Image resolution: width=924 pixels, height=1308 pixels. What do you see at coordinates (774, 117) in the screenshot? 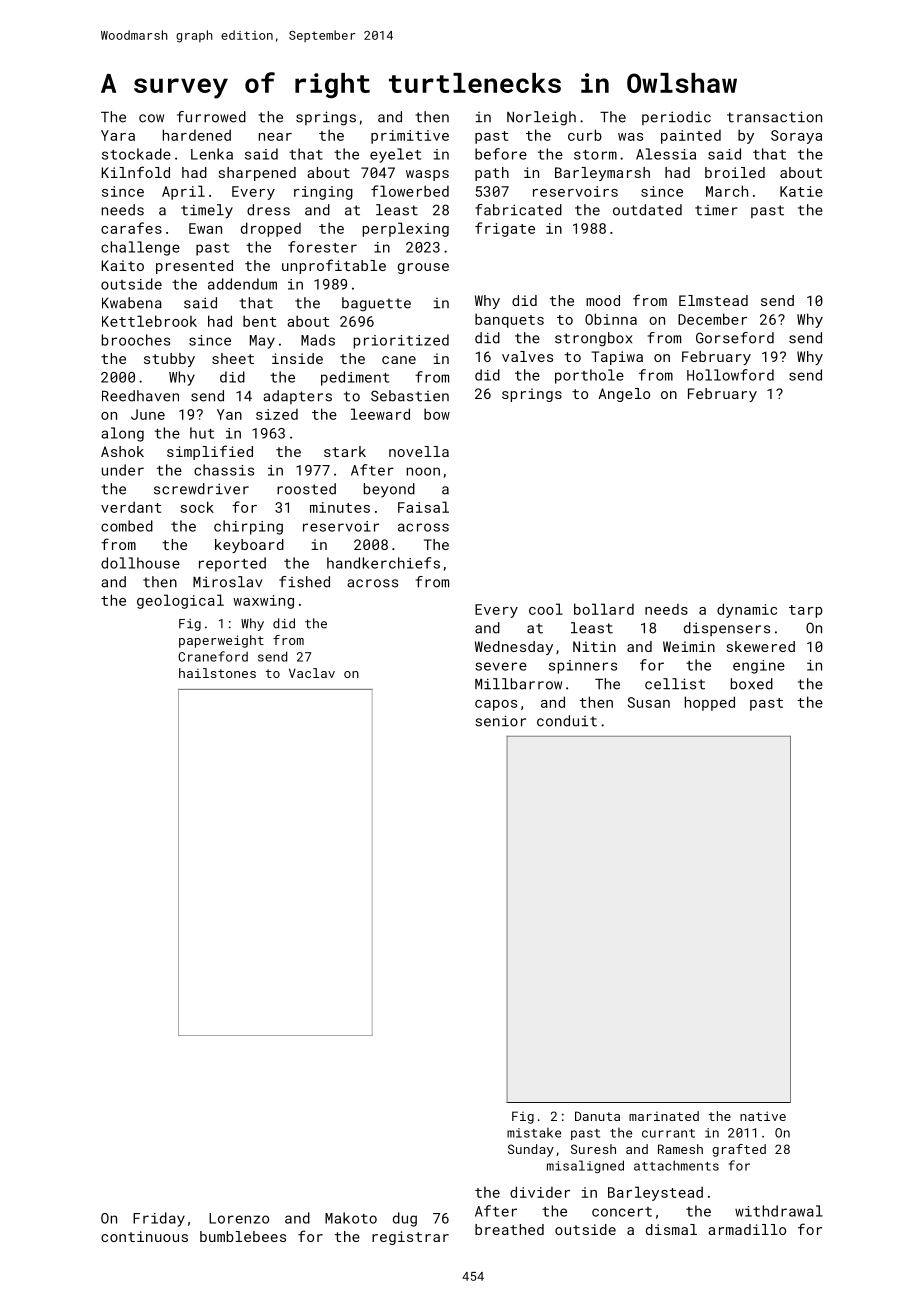
I see `transaction` at bounding box center [774, 117].
